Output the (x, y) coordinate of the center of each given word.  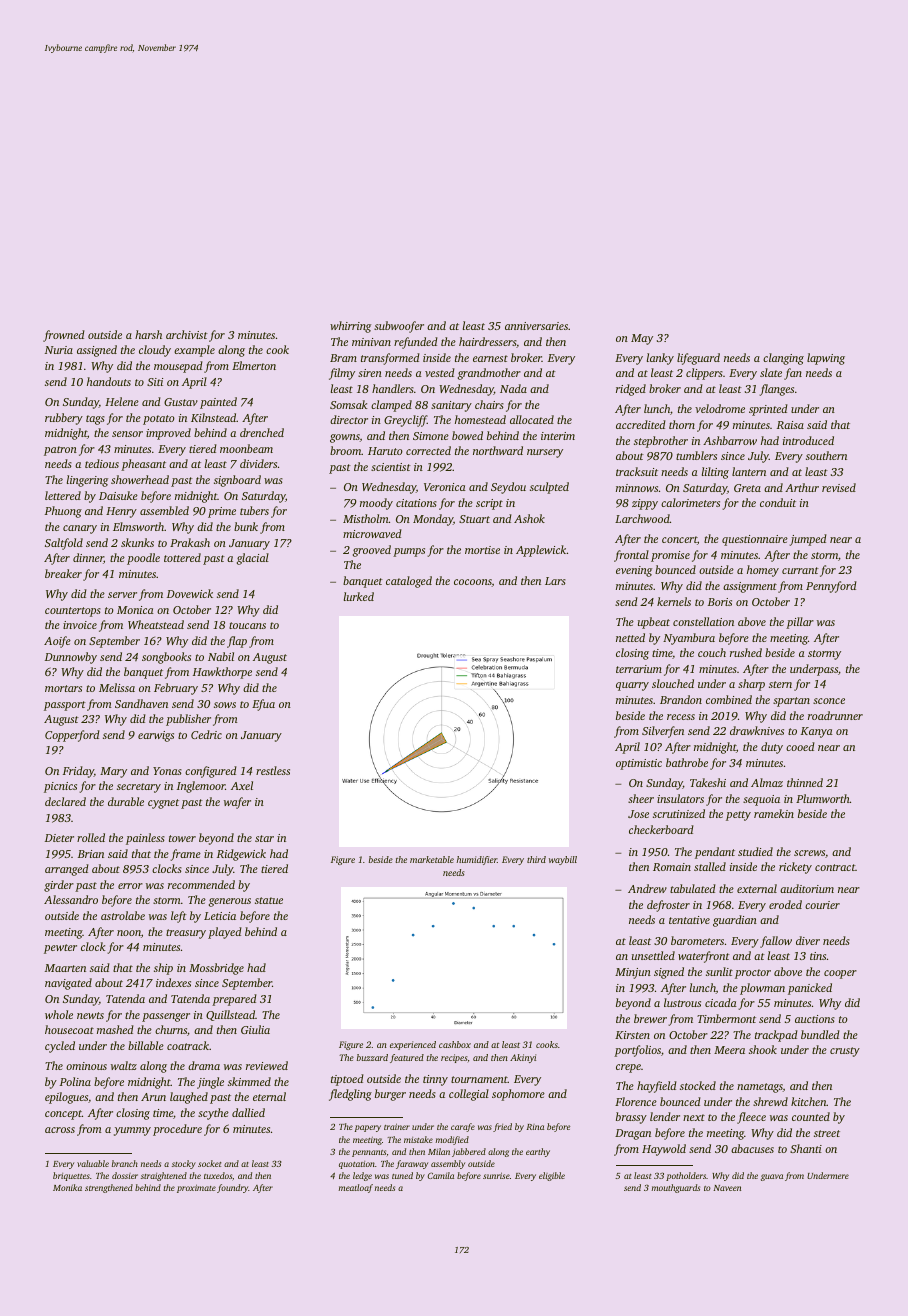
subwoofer (399, 327)
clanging (783, 359)
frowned (64, 336)
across (60, 1130)
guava (772, 1177)
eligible (552, 1176)
